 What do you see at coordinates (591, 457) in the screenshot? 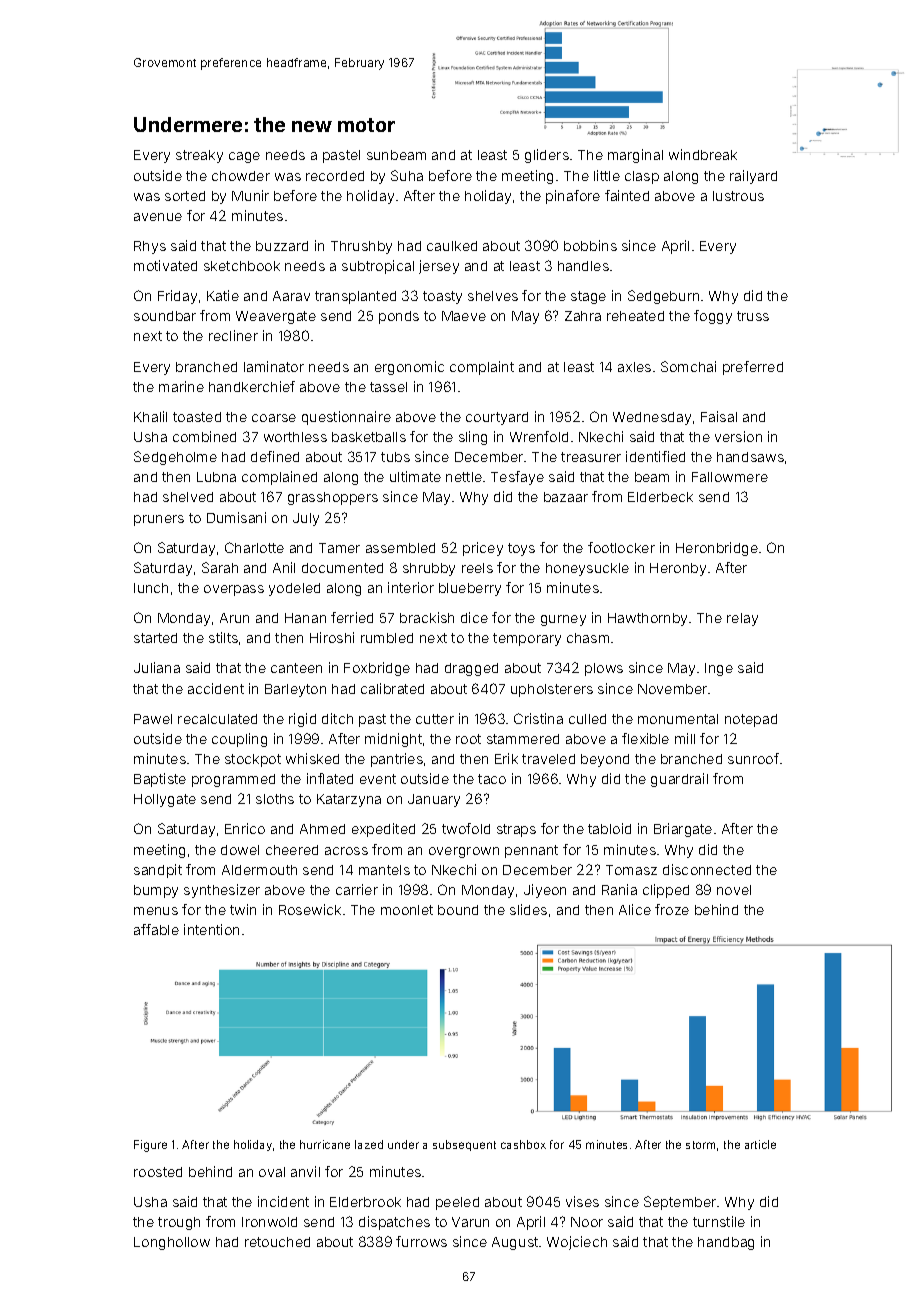
I see `treasurer` at bounding box center [591, 457].
